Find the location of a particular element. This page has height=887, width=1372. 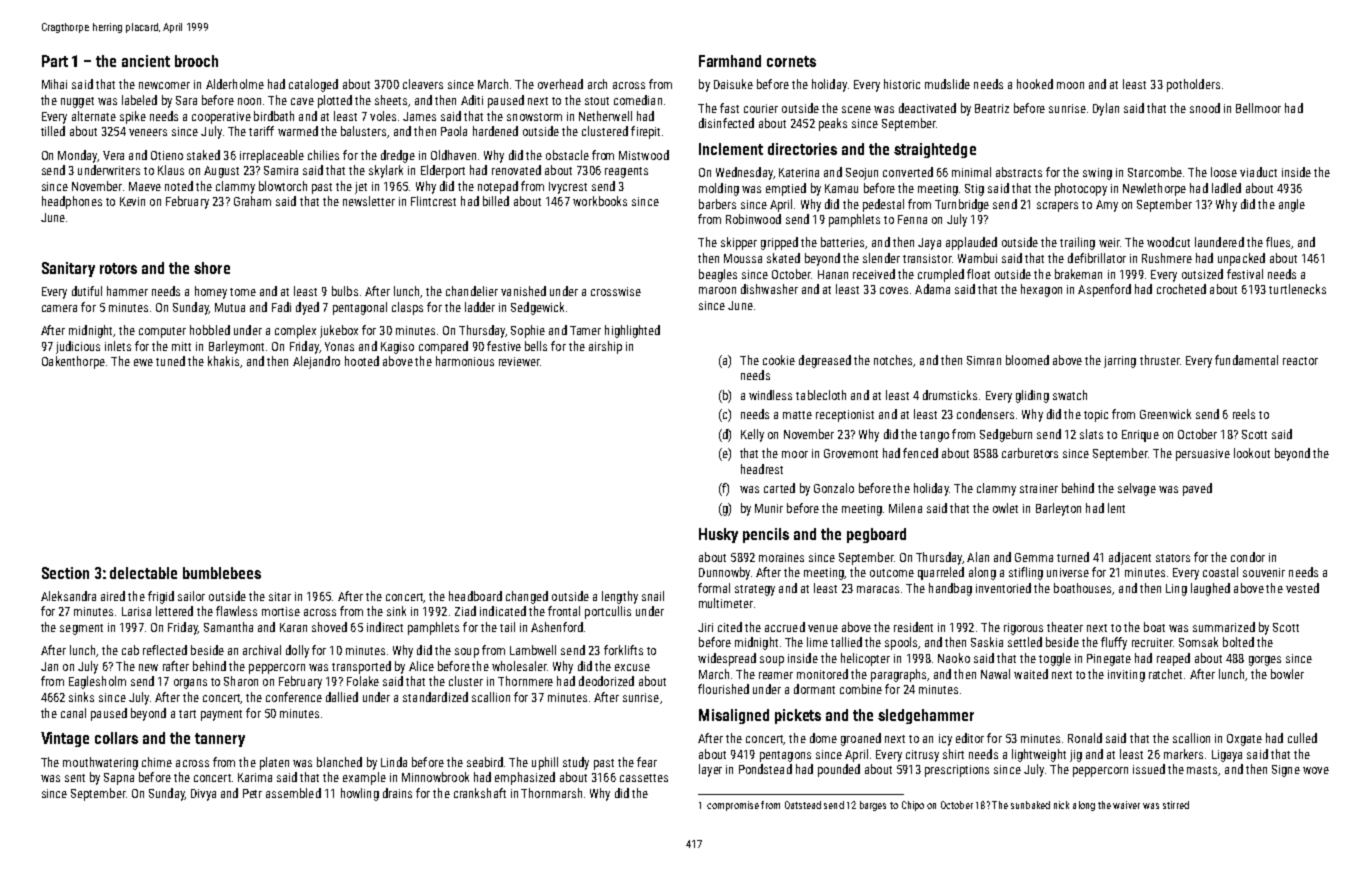

reviewer is located at coordinates (519, 361).
